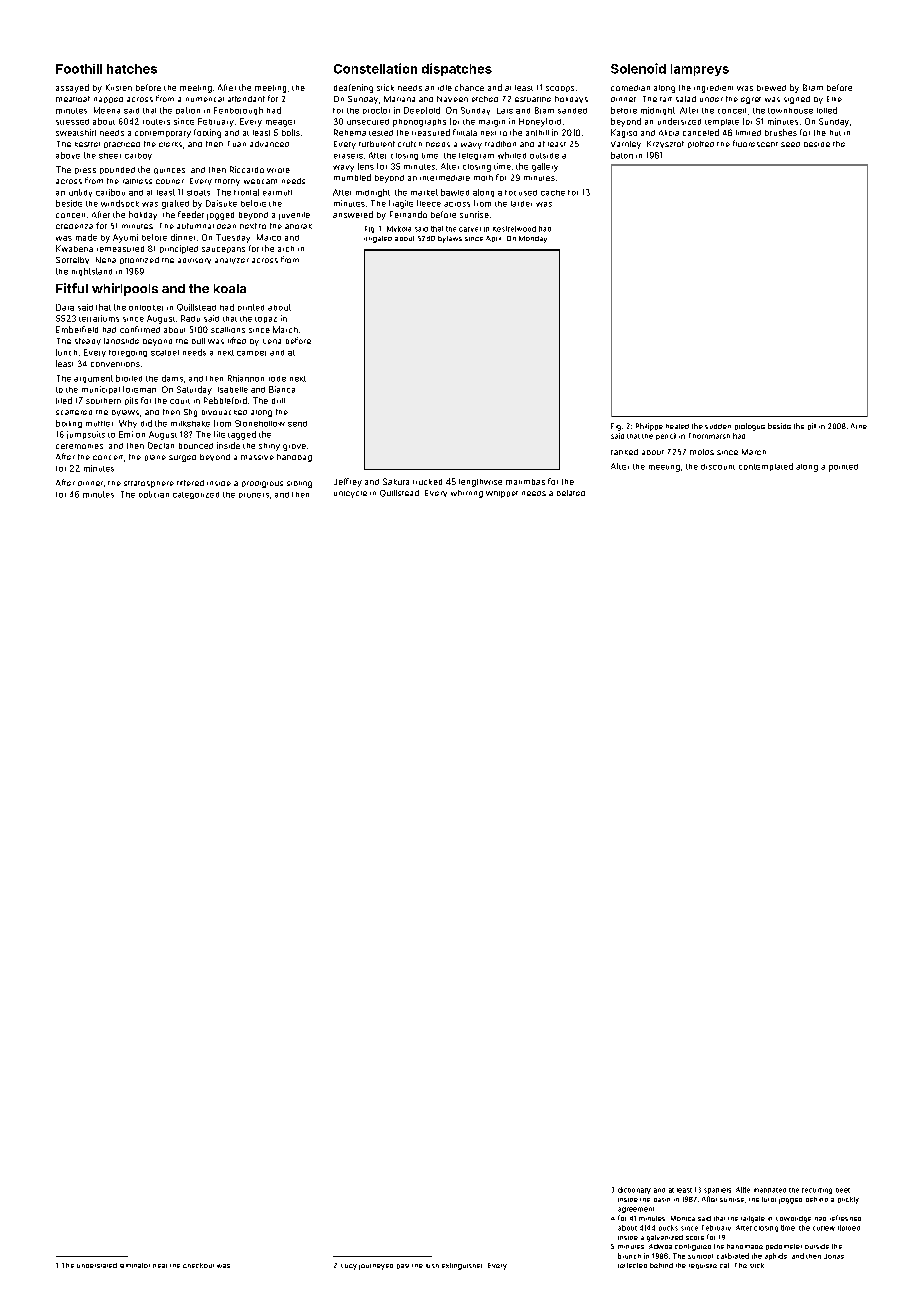 This page has width=924, height=1308. I want to click on irrigated, so click(378, 239).
